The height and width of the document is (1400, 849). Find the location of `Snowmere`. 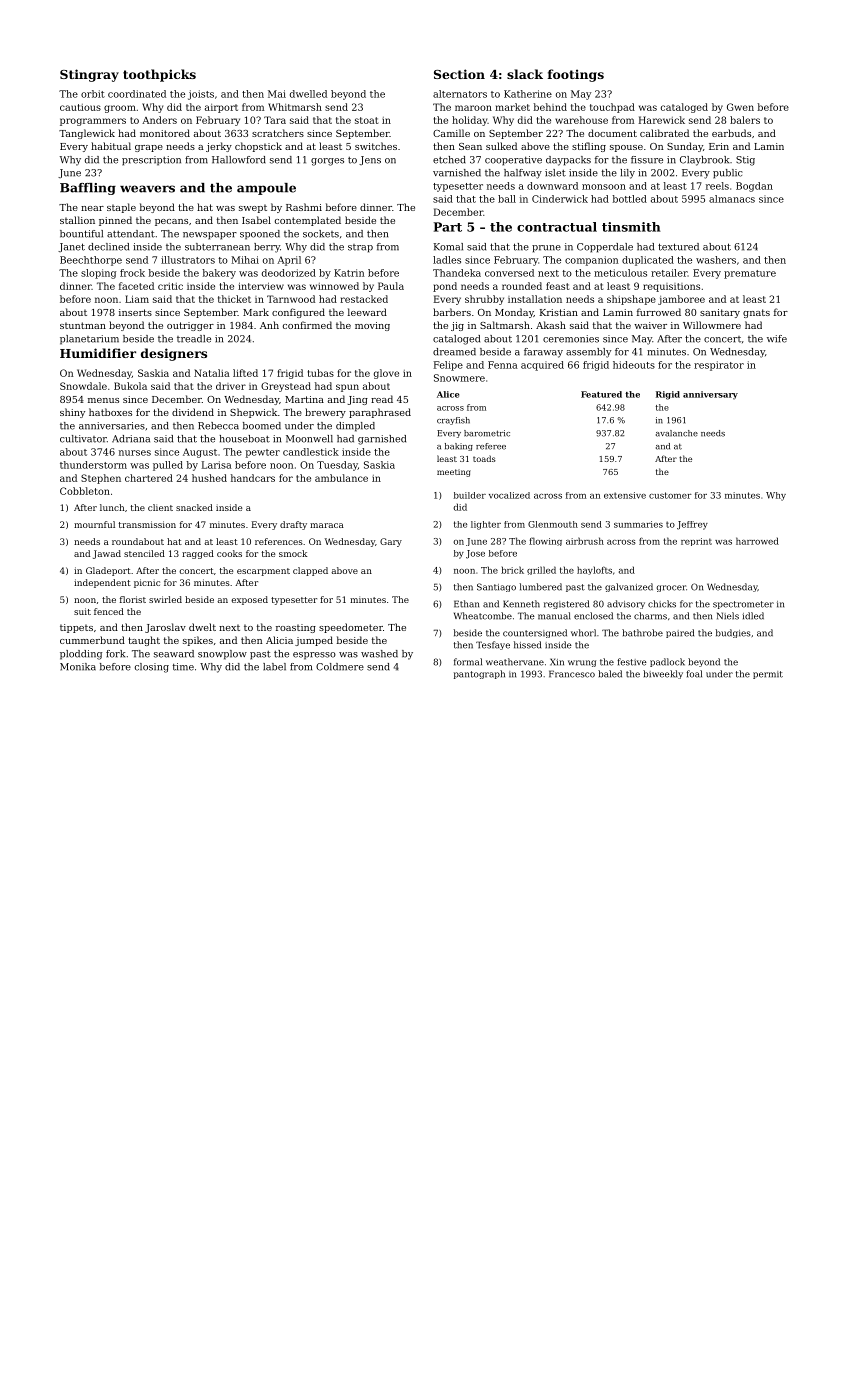

Snowmere is located at coordinates (459, 378).
